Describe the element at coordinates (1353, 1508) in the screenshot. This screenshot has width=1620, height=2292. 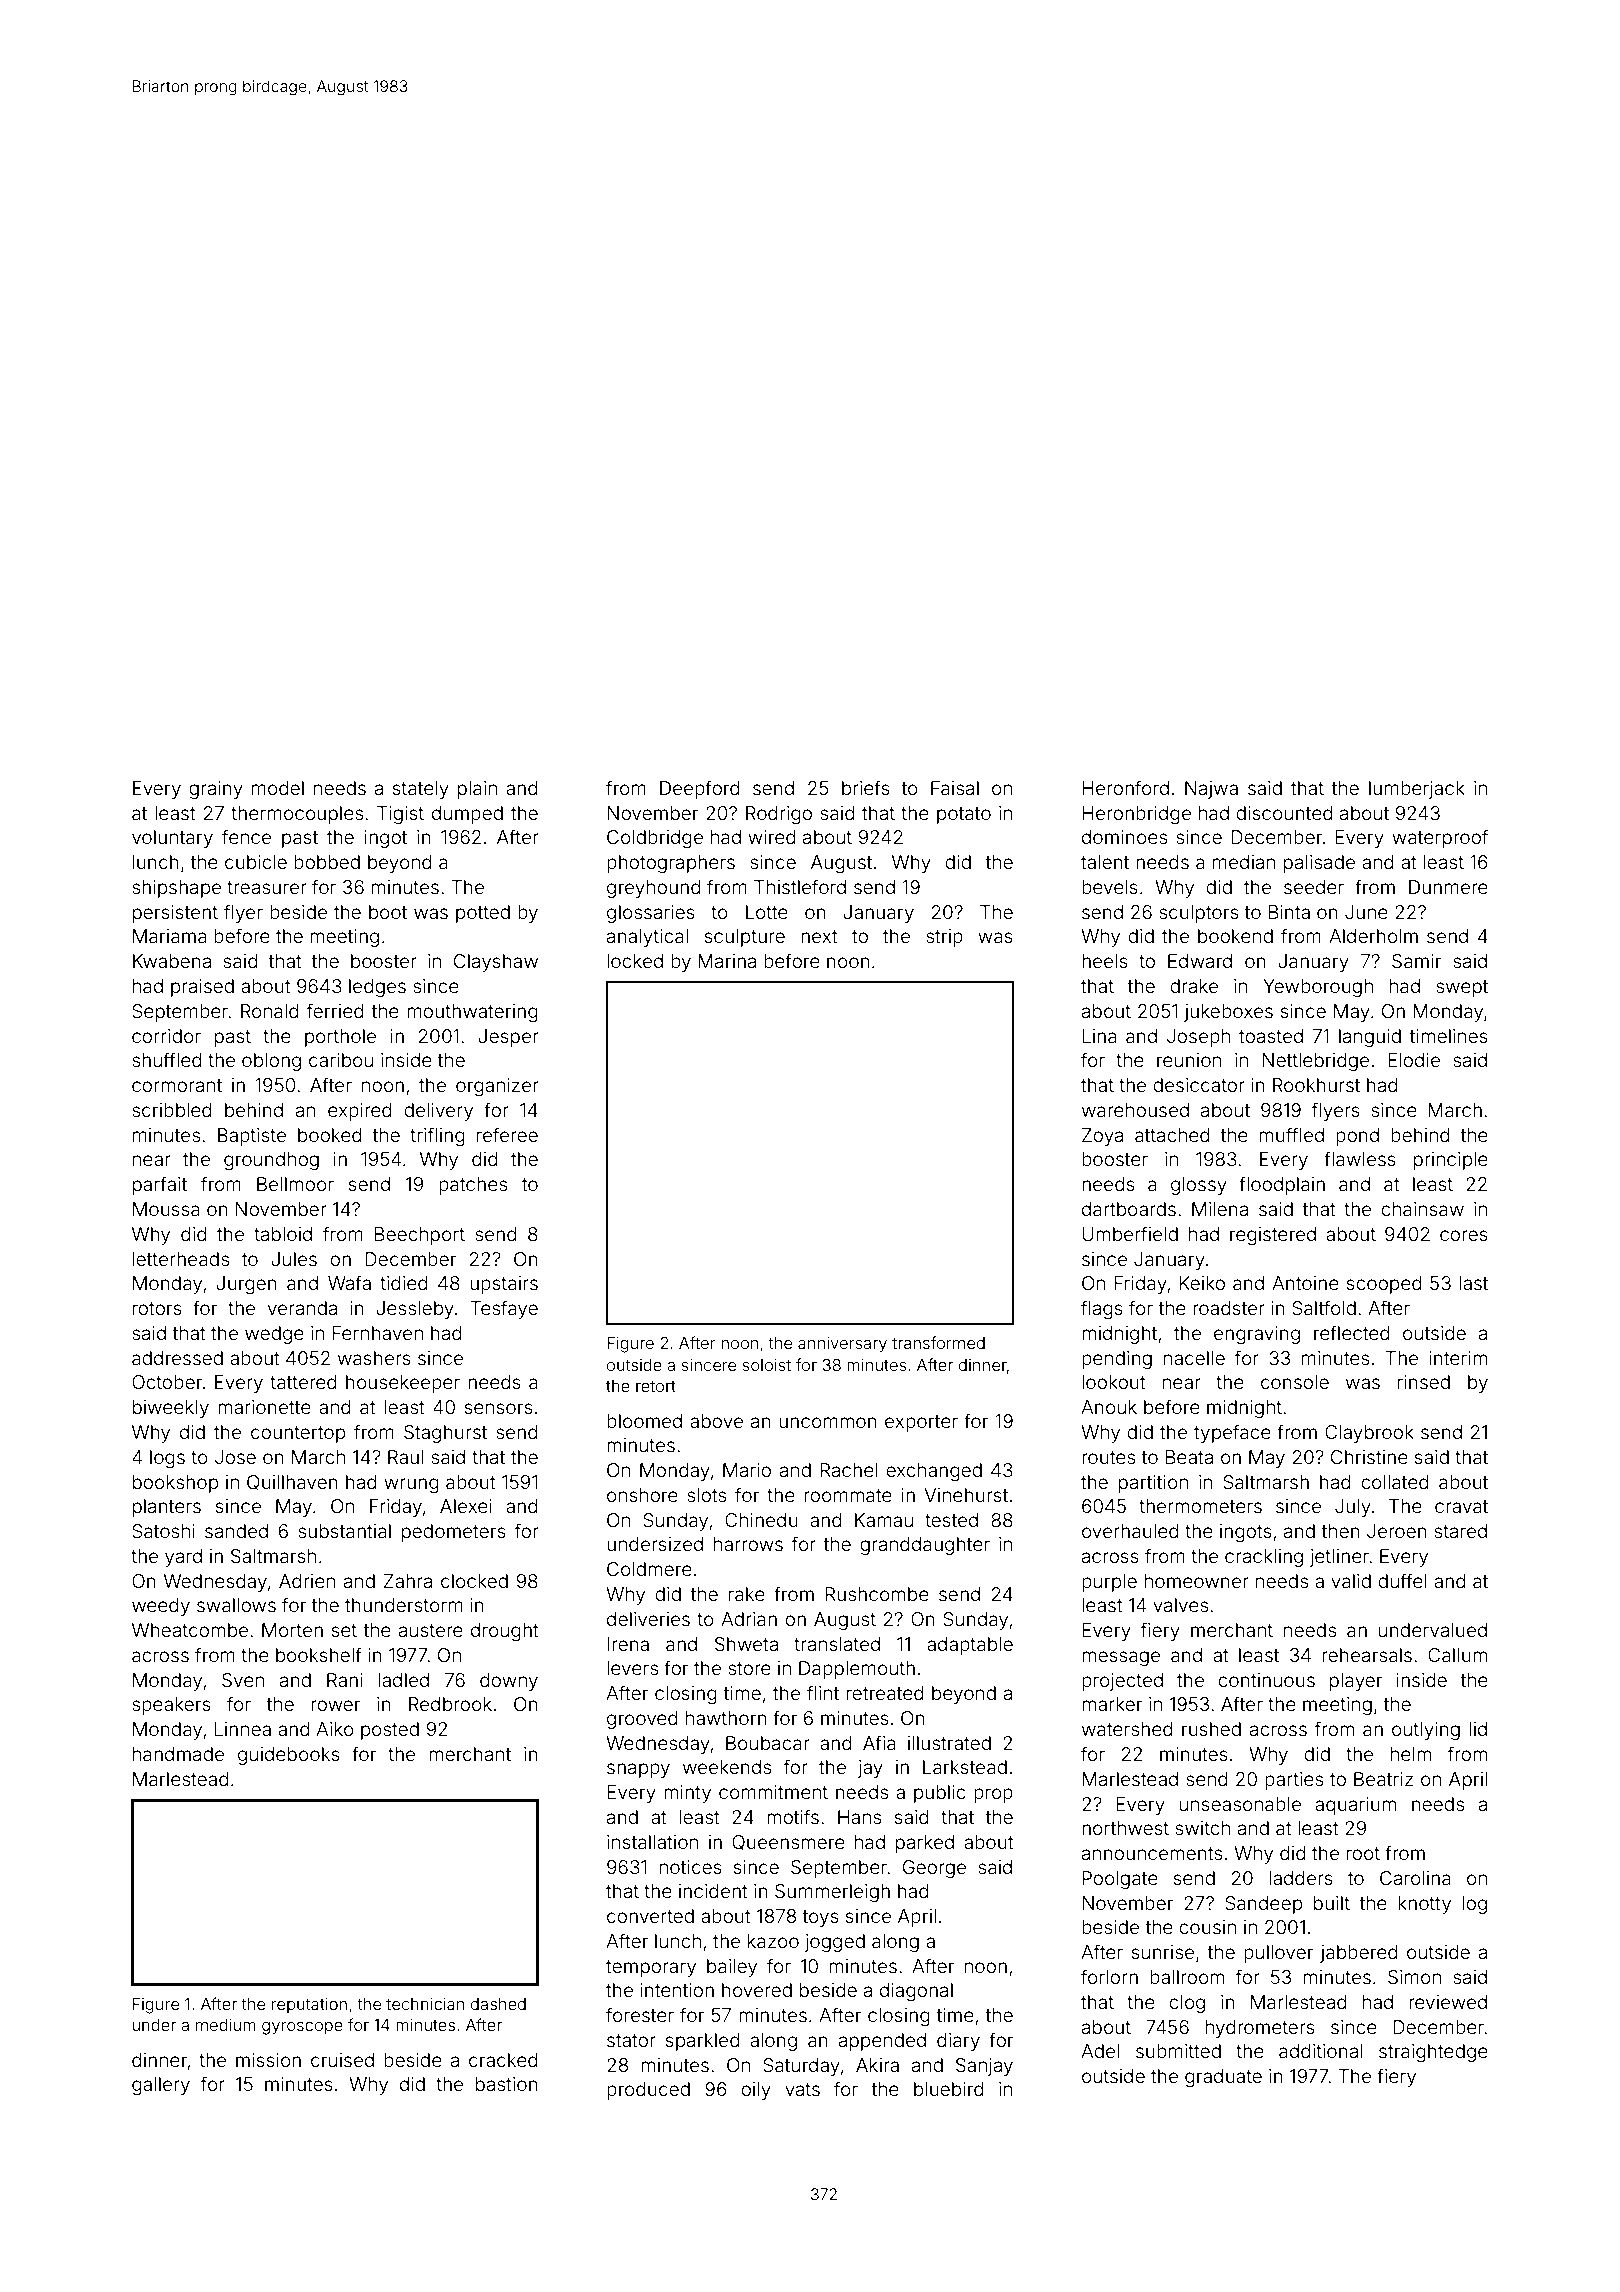
I see `July` at that location.
